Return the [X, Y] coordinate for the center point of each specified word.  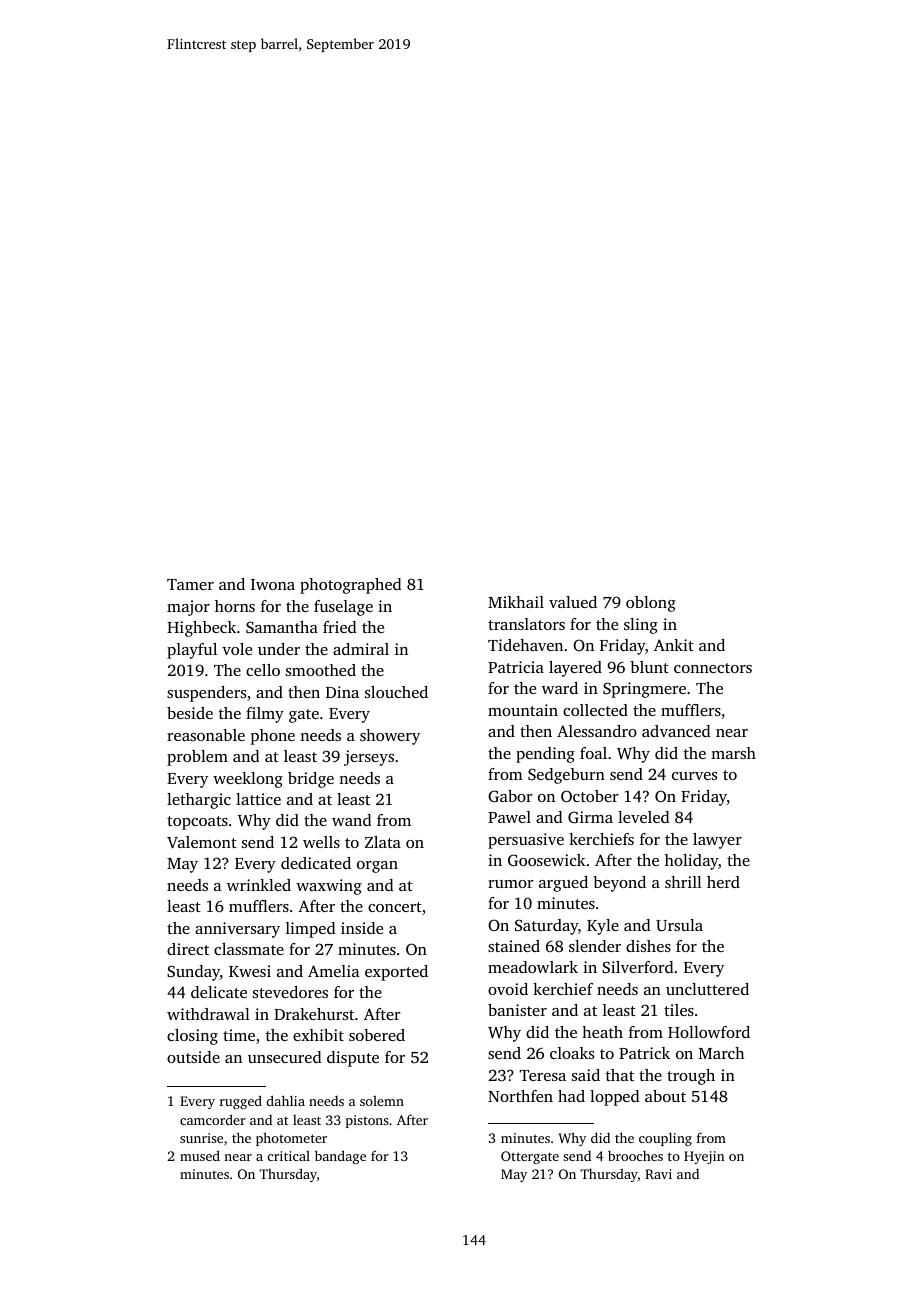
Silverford [638, 967]
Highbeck [201, 629]
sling [641, 626]
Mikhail [516, 602]
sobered [377, 1035]
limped [311, 930]
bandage [340, 1157]
